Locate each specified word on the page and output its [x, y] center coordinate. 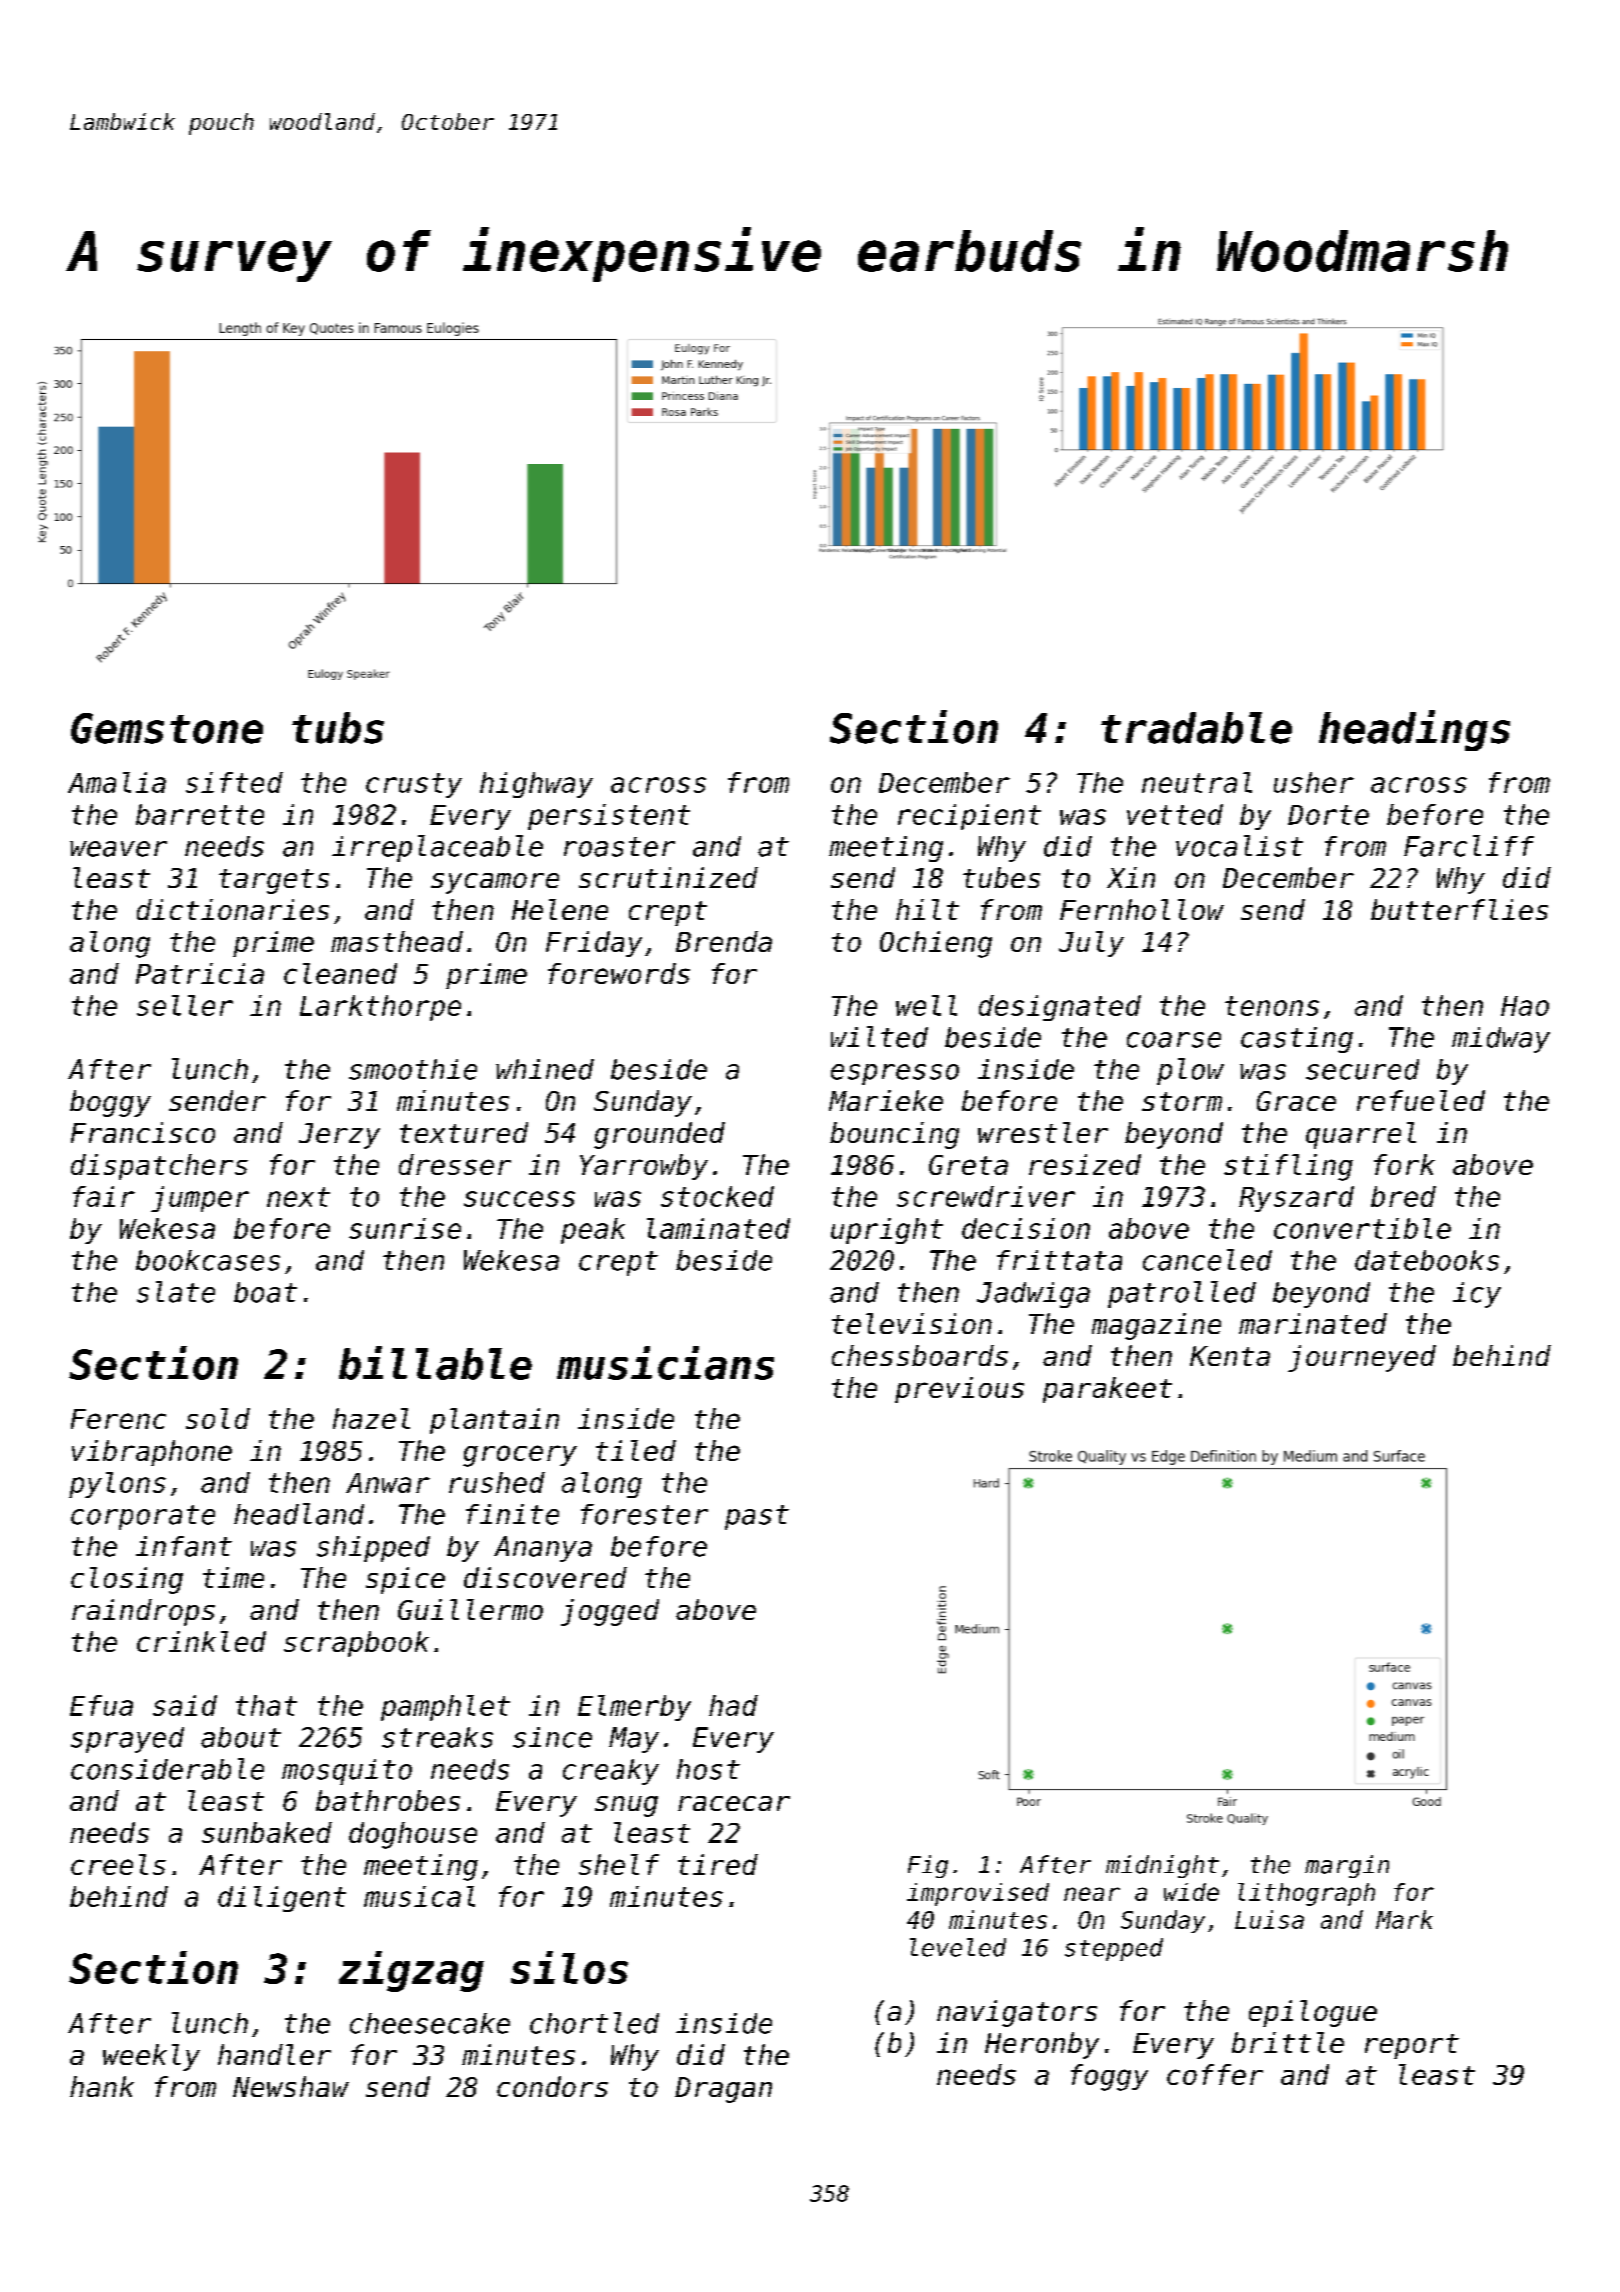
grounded [659, 1135]
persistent [609, 817]
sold [218, 1418]
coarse [1174, 1040]
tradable [1196, 728]
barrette [200, 814]
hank [102, 2086]
